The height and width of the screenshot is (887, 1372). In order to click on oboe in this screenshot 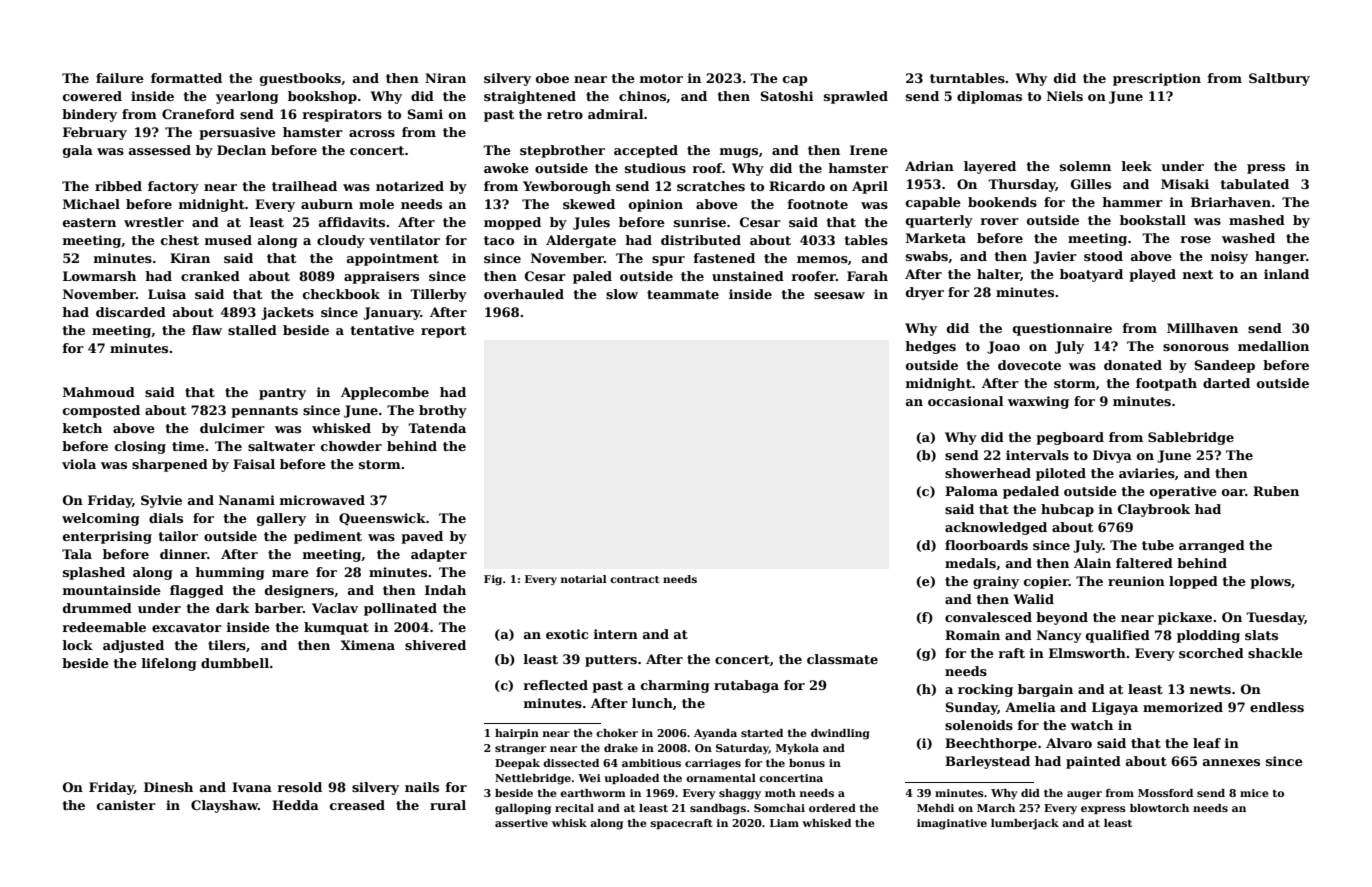, I will do `click(552, 78)`.
